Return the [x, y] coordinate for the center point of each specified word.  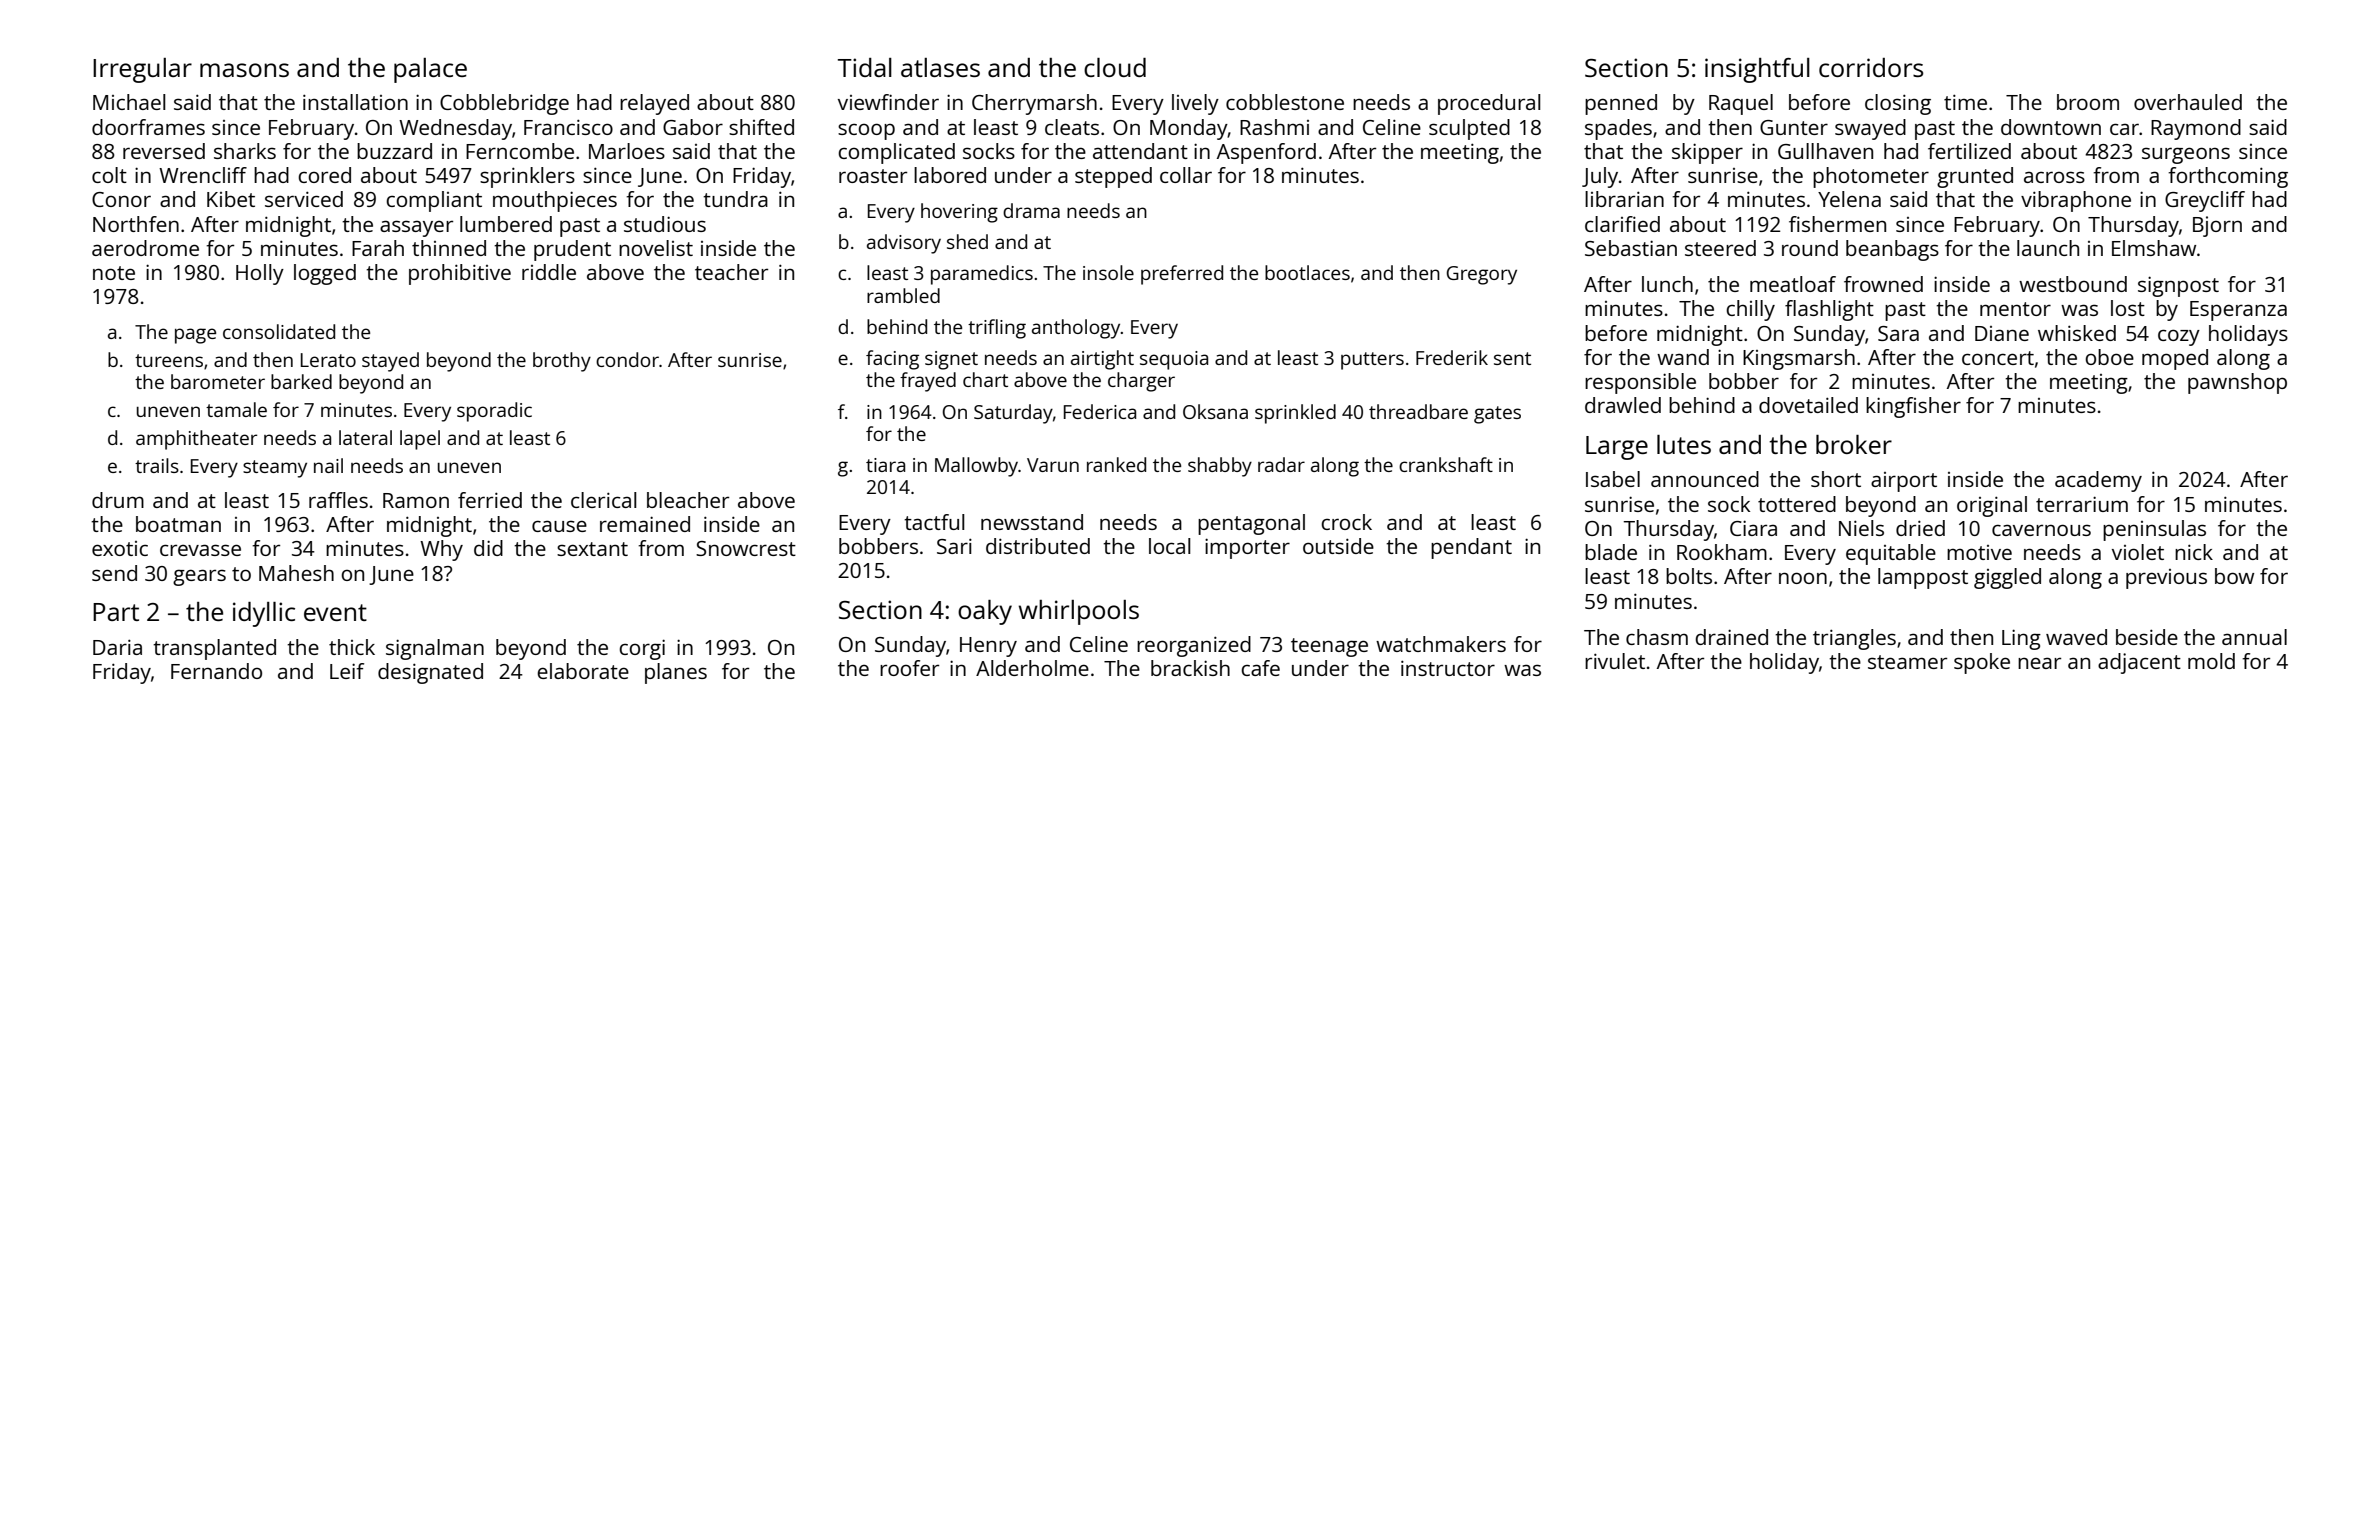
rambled [903, 295]
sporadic [494, 412]
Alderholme [1032, 668]
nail [328, 465]
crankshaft [1446, 464]
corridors [1871, 67]
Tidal [865, 67]
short [1836, 479]
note [114, 273]
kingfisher [1913, 407]
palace [430, 70]
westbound [2073, 284]
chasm [1657, 637]
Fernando [216, 671]
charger [1141, 382]
